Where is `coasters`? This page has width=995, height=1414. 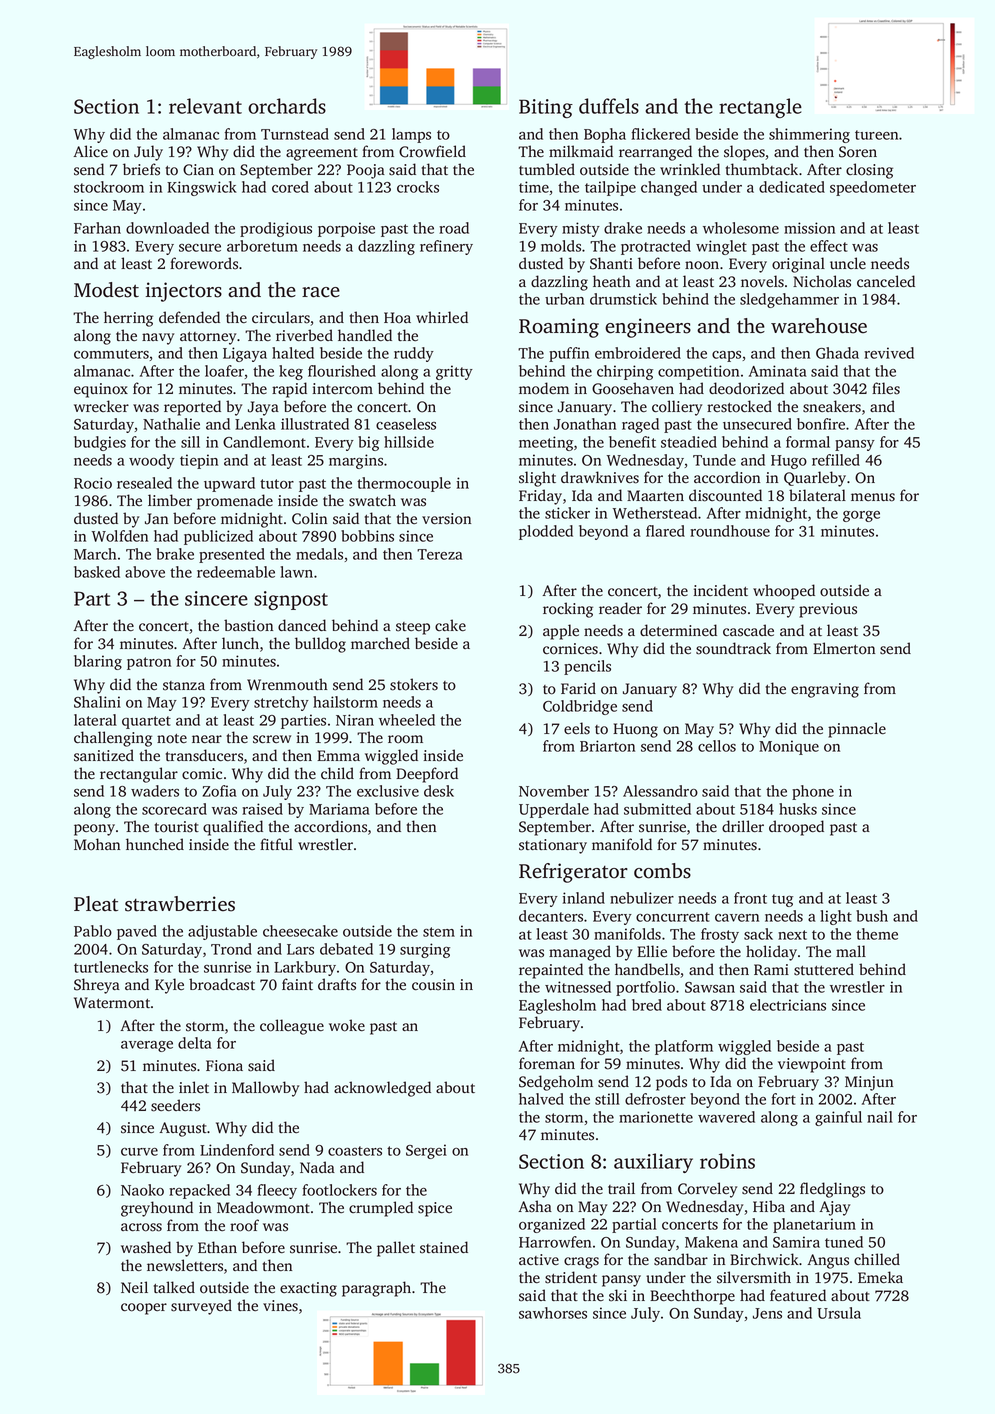 coasters is located at coordinates (355, 1151).
